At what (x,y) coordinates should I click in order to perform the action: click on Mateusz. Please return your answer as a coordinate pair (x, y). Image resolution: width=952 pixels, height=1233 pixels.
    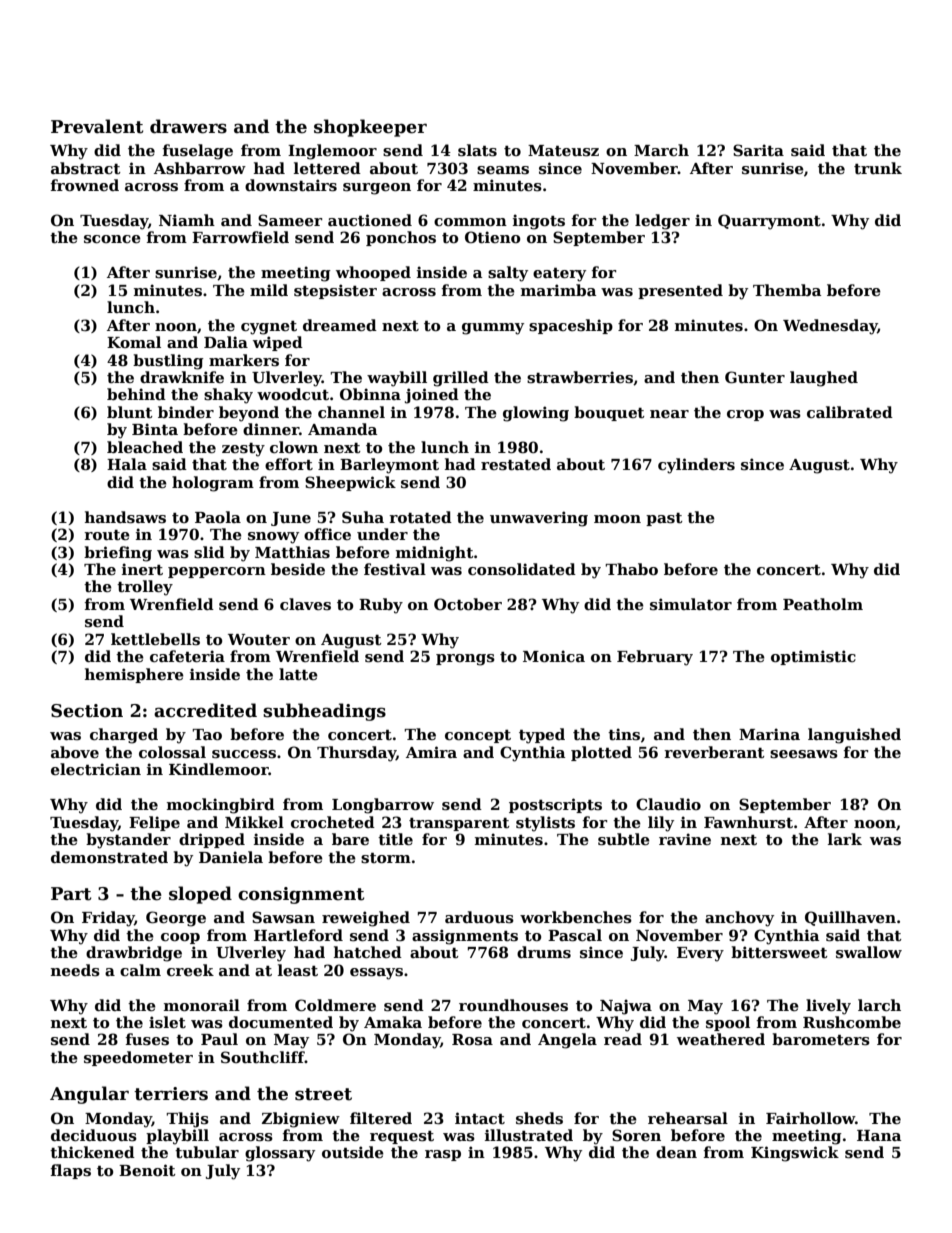
    Looking at the image, I should click on (563, 151).
